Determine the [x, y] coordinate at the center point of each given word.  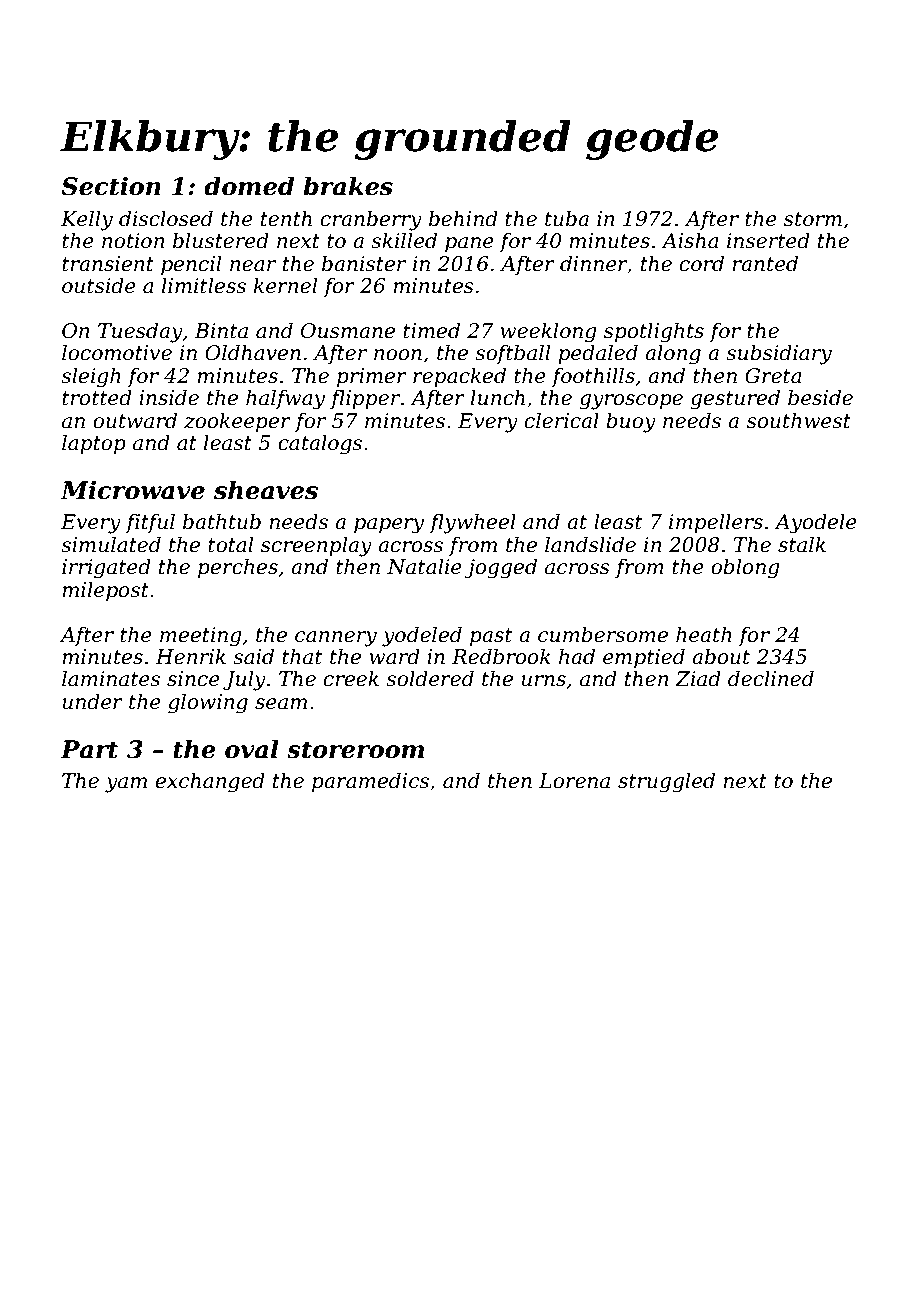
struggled [666, 782]
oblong [745, 568]
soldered [430, 678]
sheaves [266, 490]
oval [252, 749]
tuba [567, 218]
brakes [348, 186]
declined [771, 678]
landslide [590, 544]
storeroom [355, 750]
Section [111, 186]
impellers [716, 523]
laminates [111, 678]
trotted [97, 397]
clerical [562, 420]
